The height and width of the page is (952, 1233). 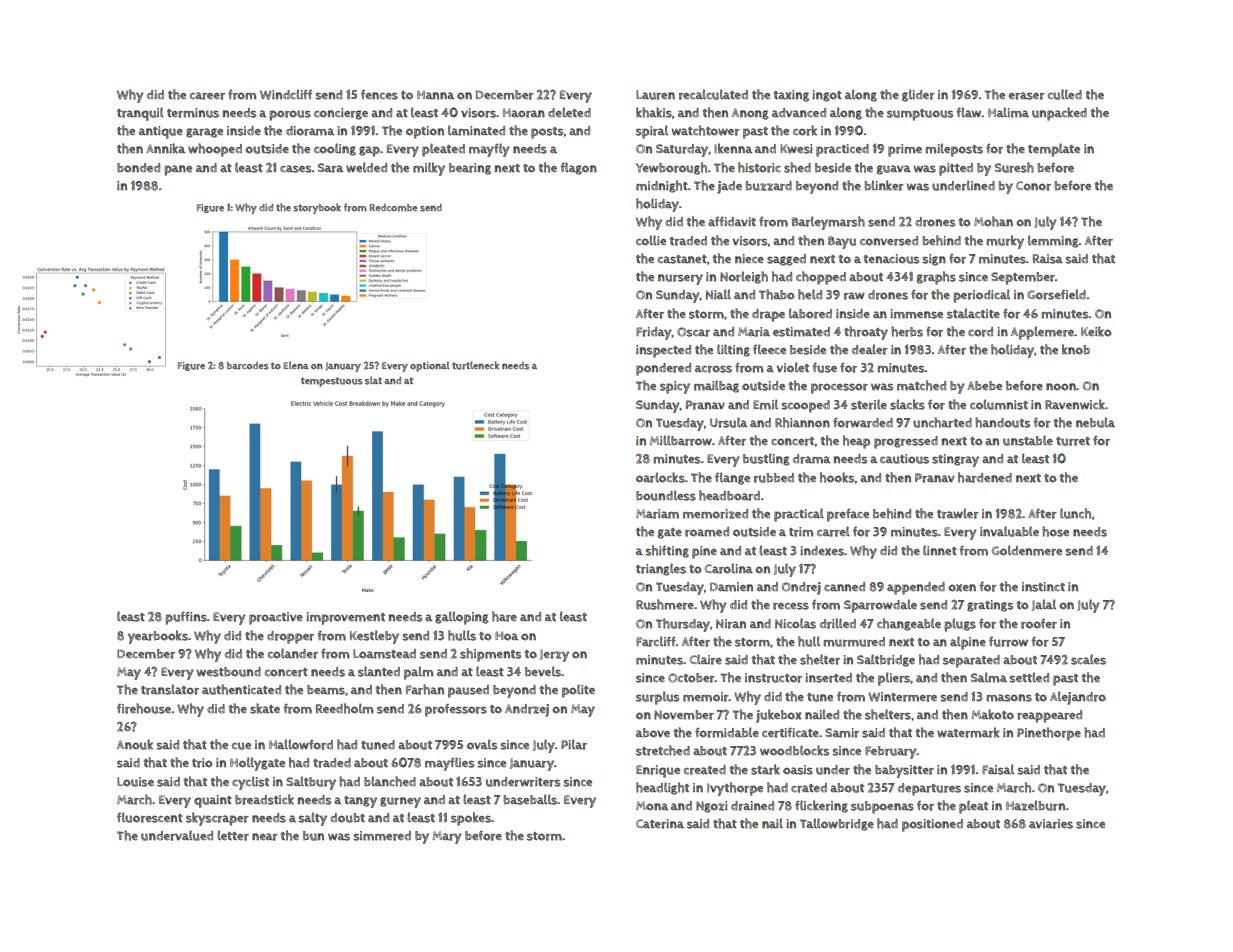 I want to click on turtleneck, so click(x=475, y=365).
